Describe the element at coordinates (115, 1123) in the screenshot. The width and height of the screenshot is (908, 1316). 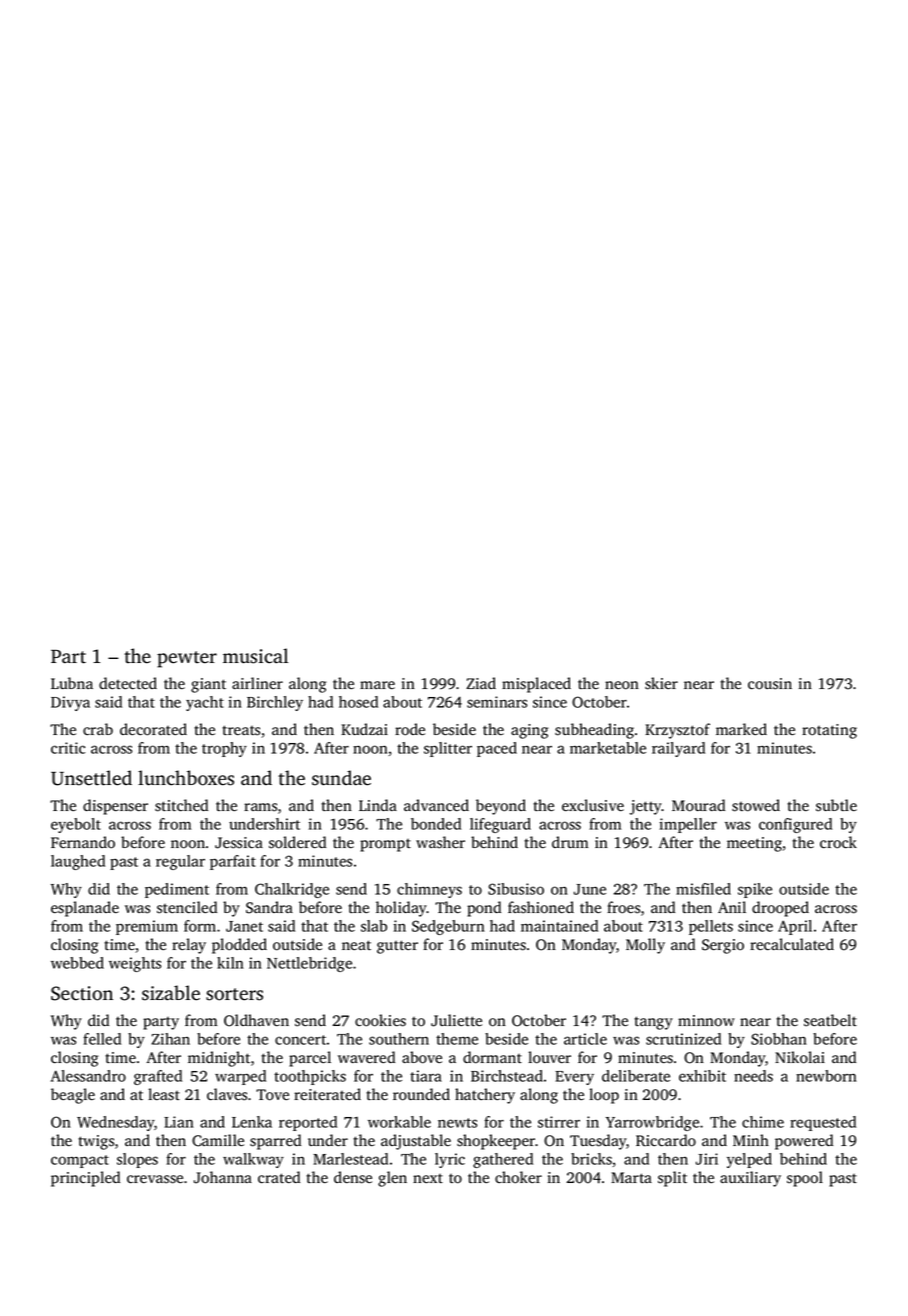
I see `Wednesday` at that location.
